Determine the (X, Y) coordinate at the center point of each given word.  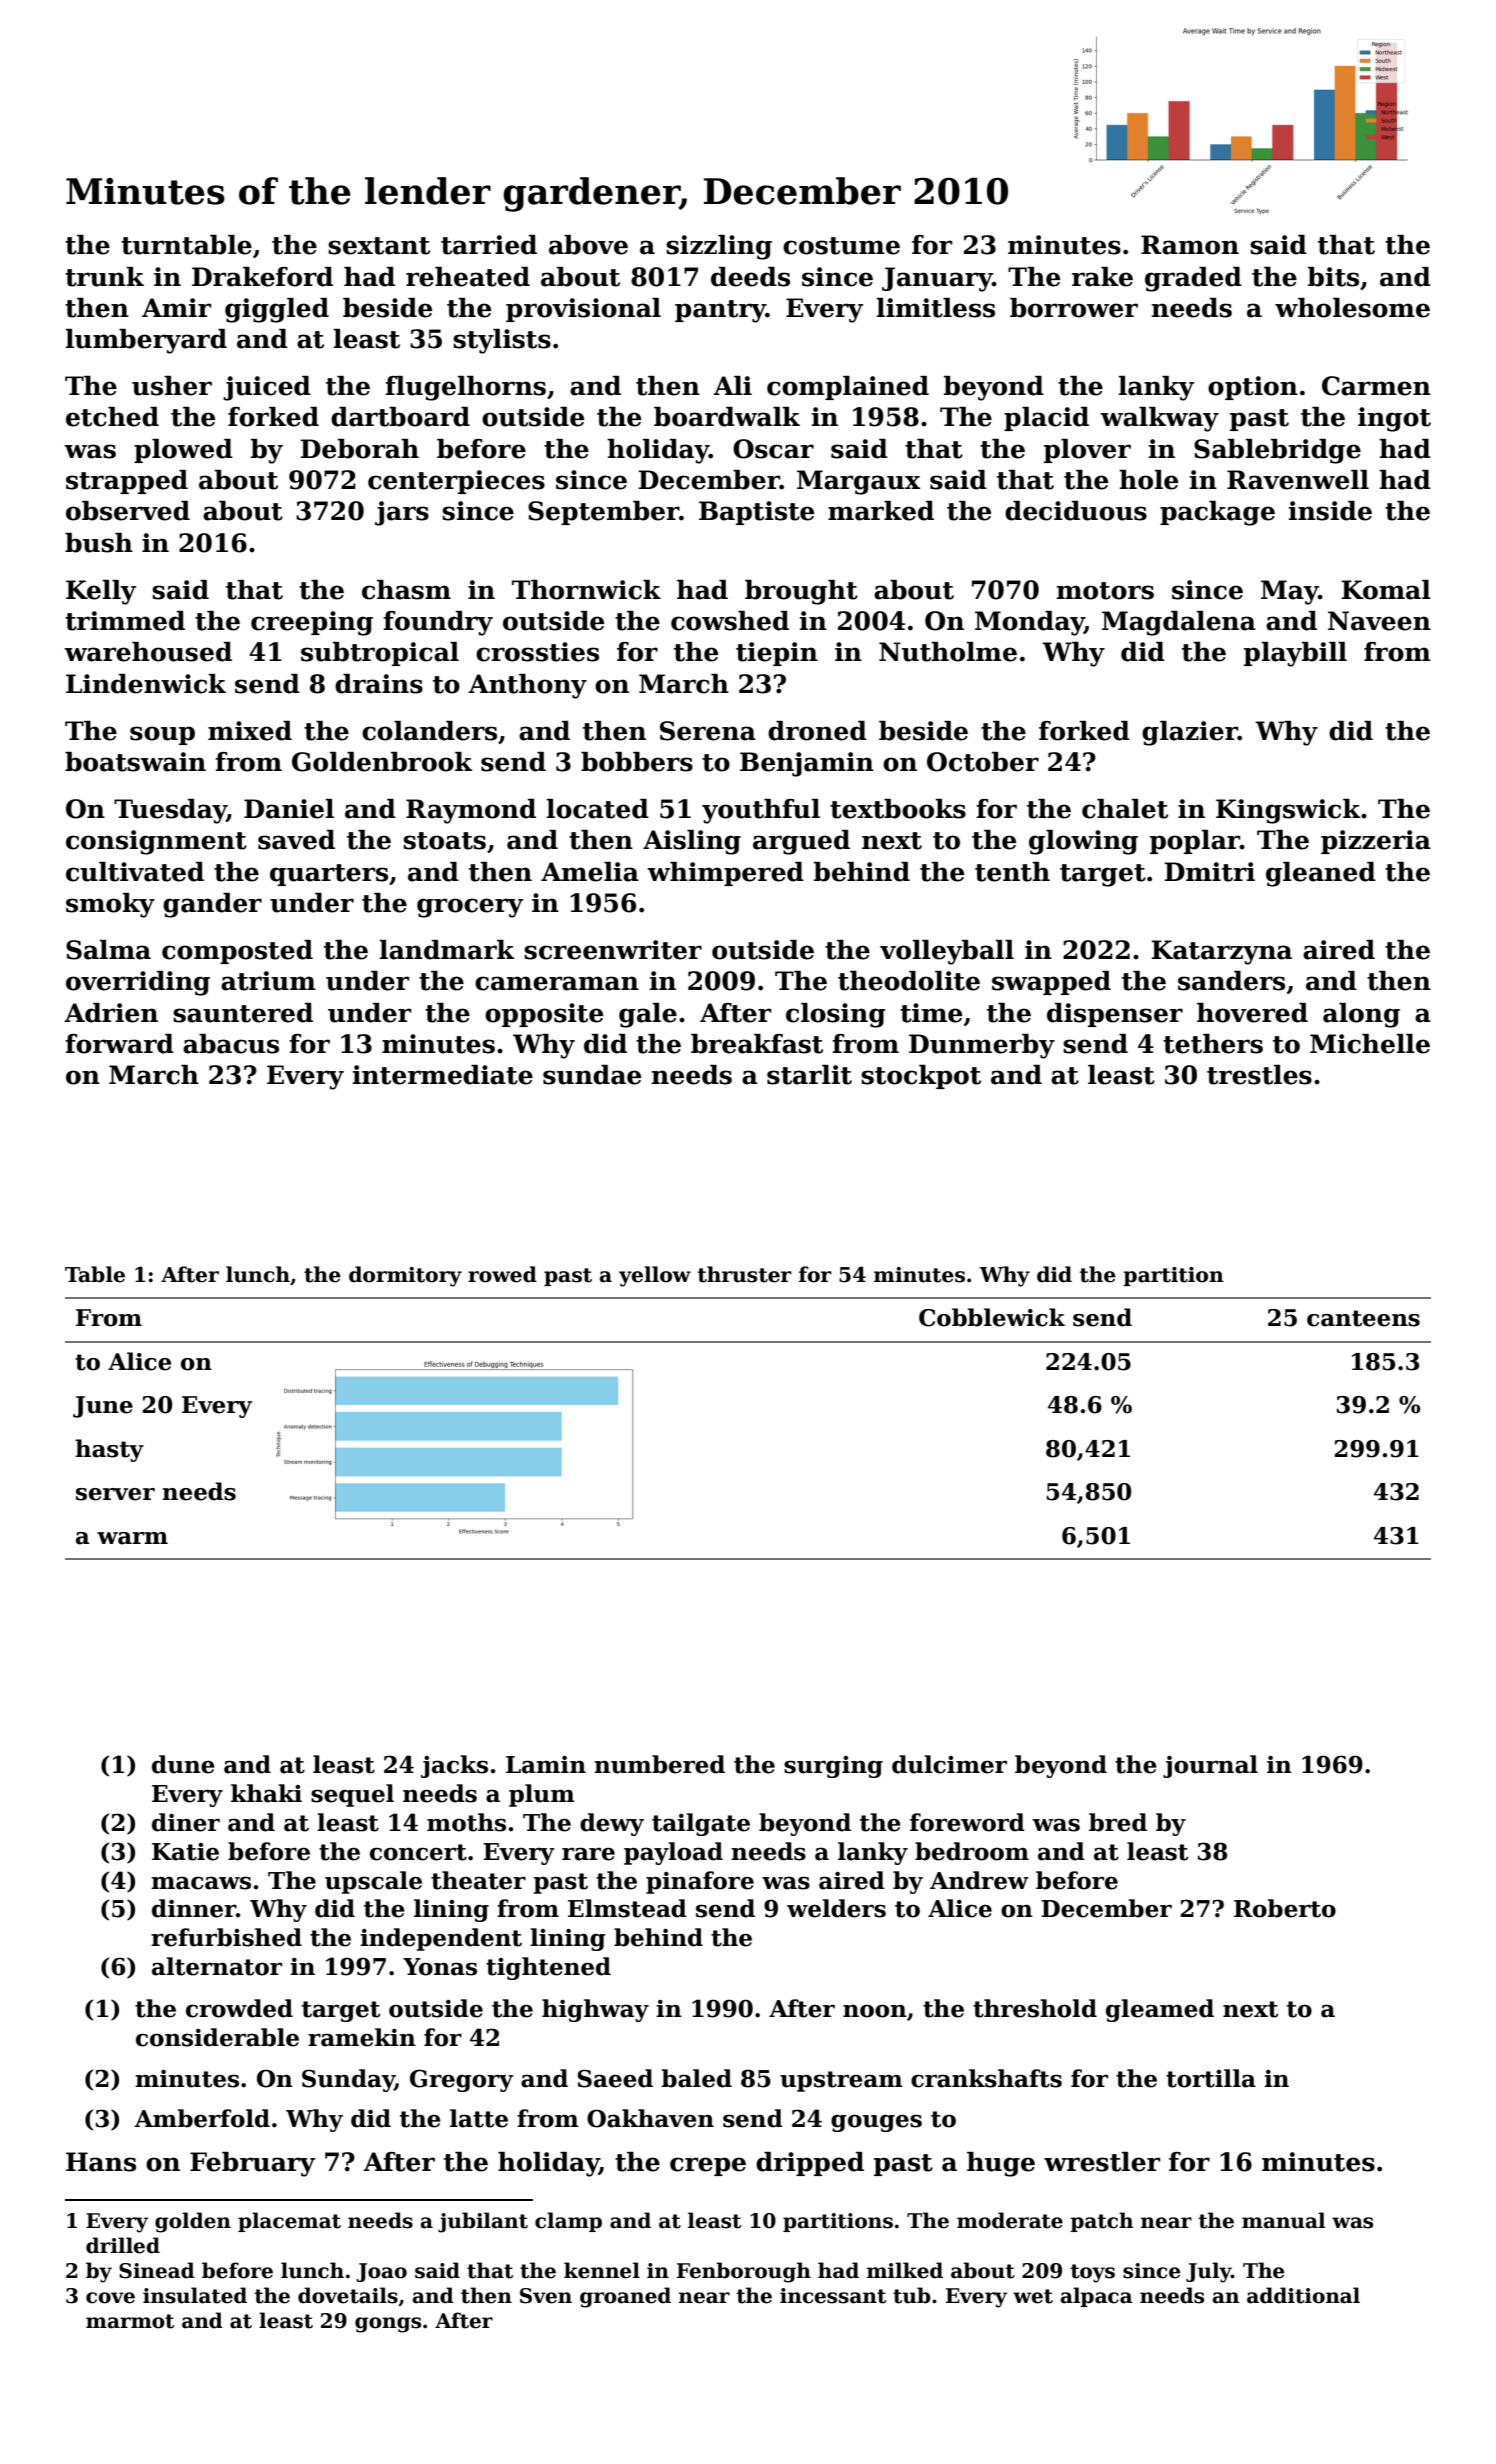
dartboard (400, 417)
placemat (289, 2222)
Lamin (546, 1765)
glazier (1190, 733)
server (115, 1494)
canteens (1363, 1318)
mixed (250, 731)
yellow (655, 1276)
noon (875, 2011)
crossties (537, 652)
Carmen (1376, 386)
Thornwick (586, 590)
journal (1210, 1766)
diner (186, 1822)
